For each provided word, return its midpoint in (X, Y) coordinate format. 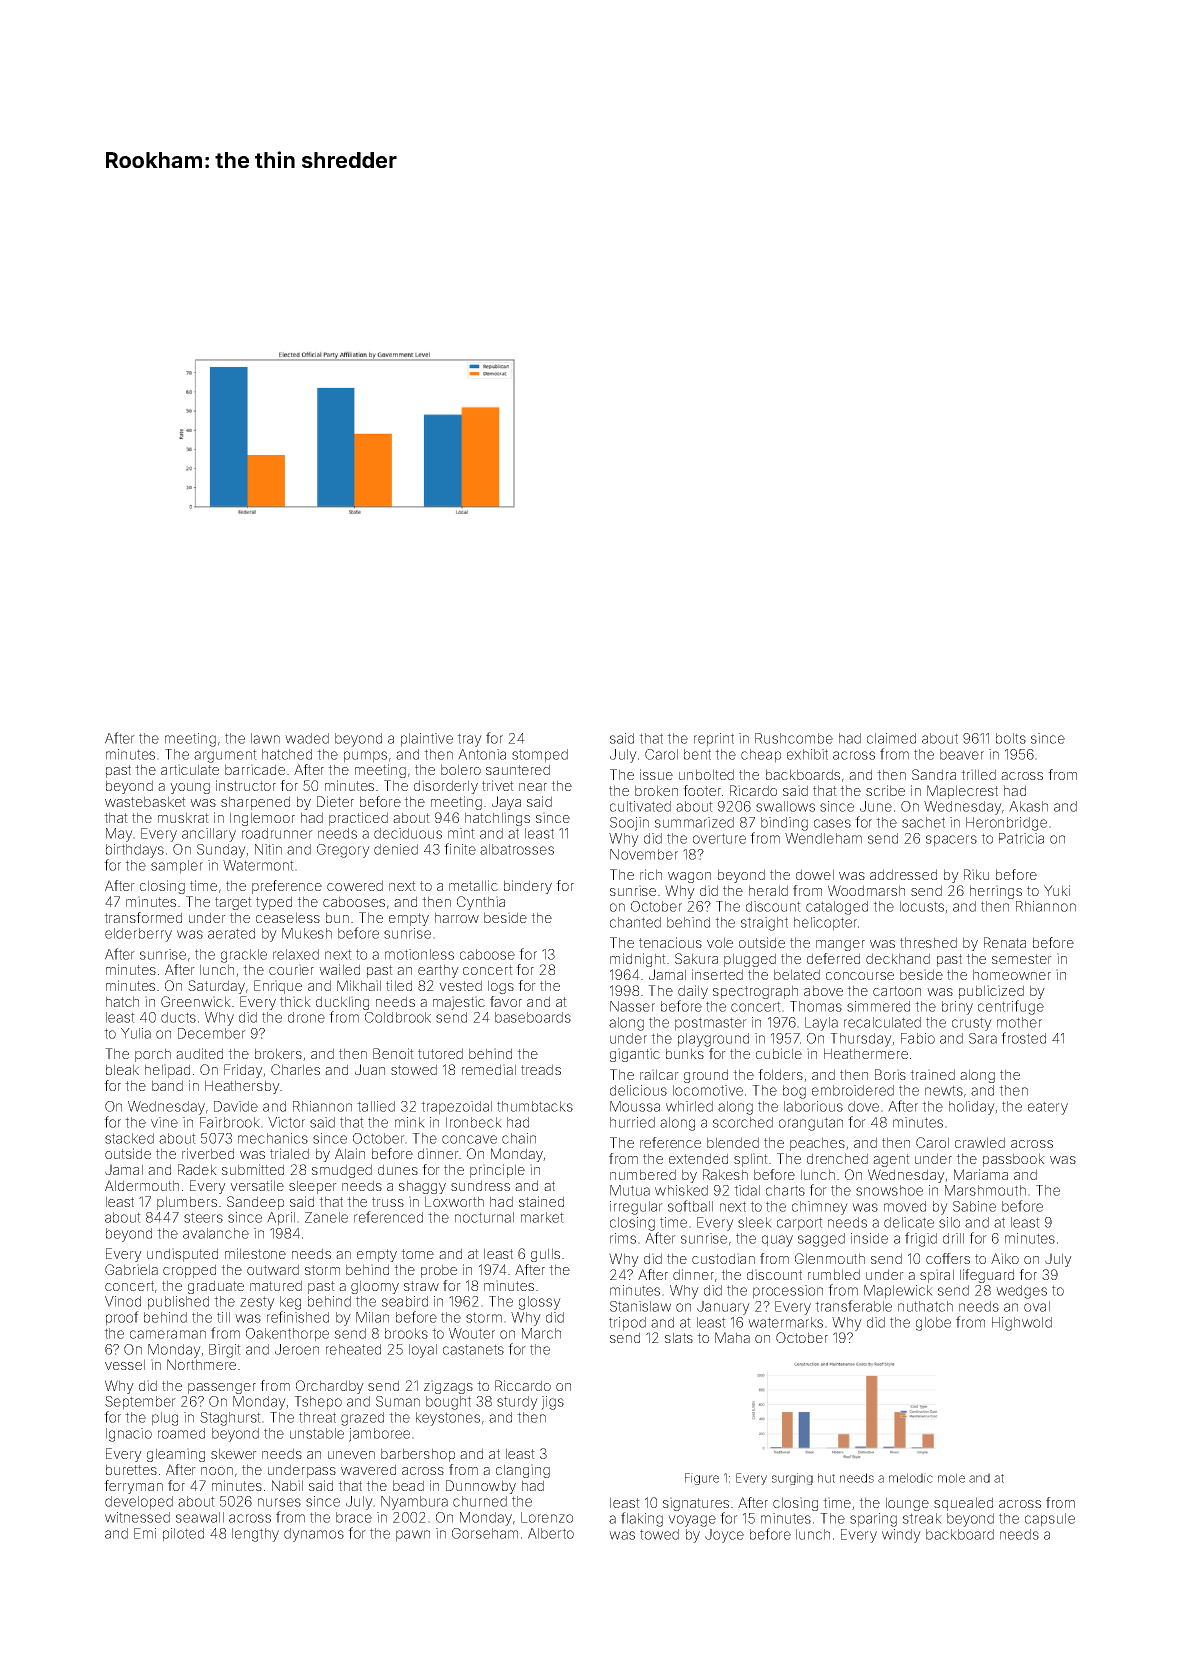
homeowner (1012, 974)
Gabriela (131, 1269)
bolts (1011, 738)
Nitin (268, 849)
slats (679, 1337)
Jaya (506, 803)
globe (933, 1324)
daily (693, 992)
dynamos (314, 1535)
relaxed (296, 954)
